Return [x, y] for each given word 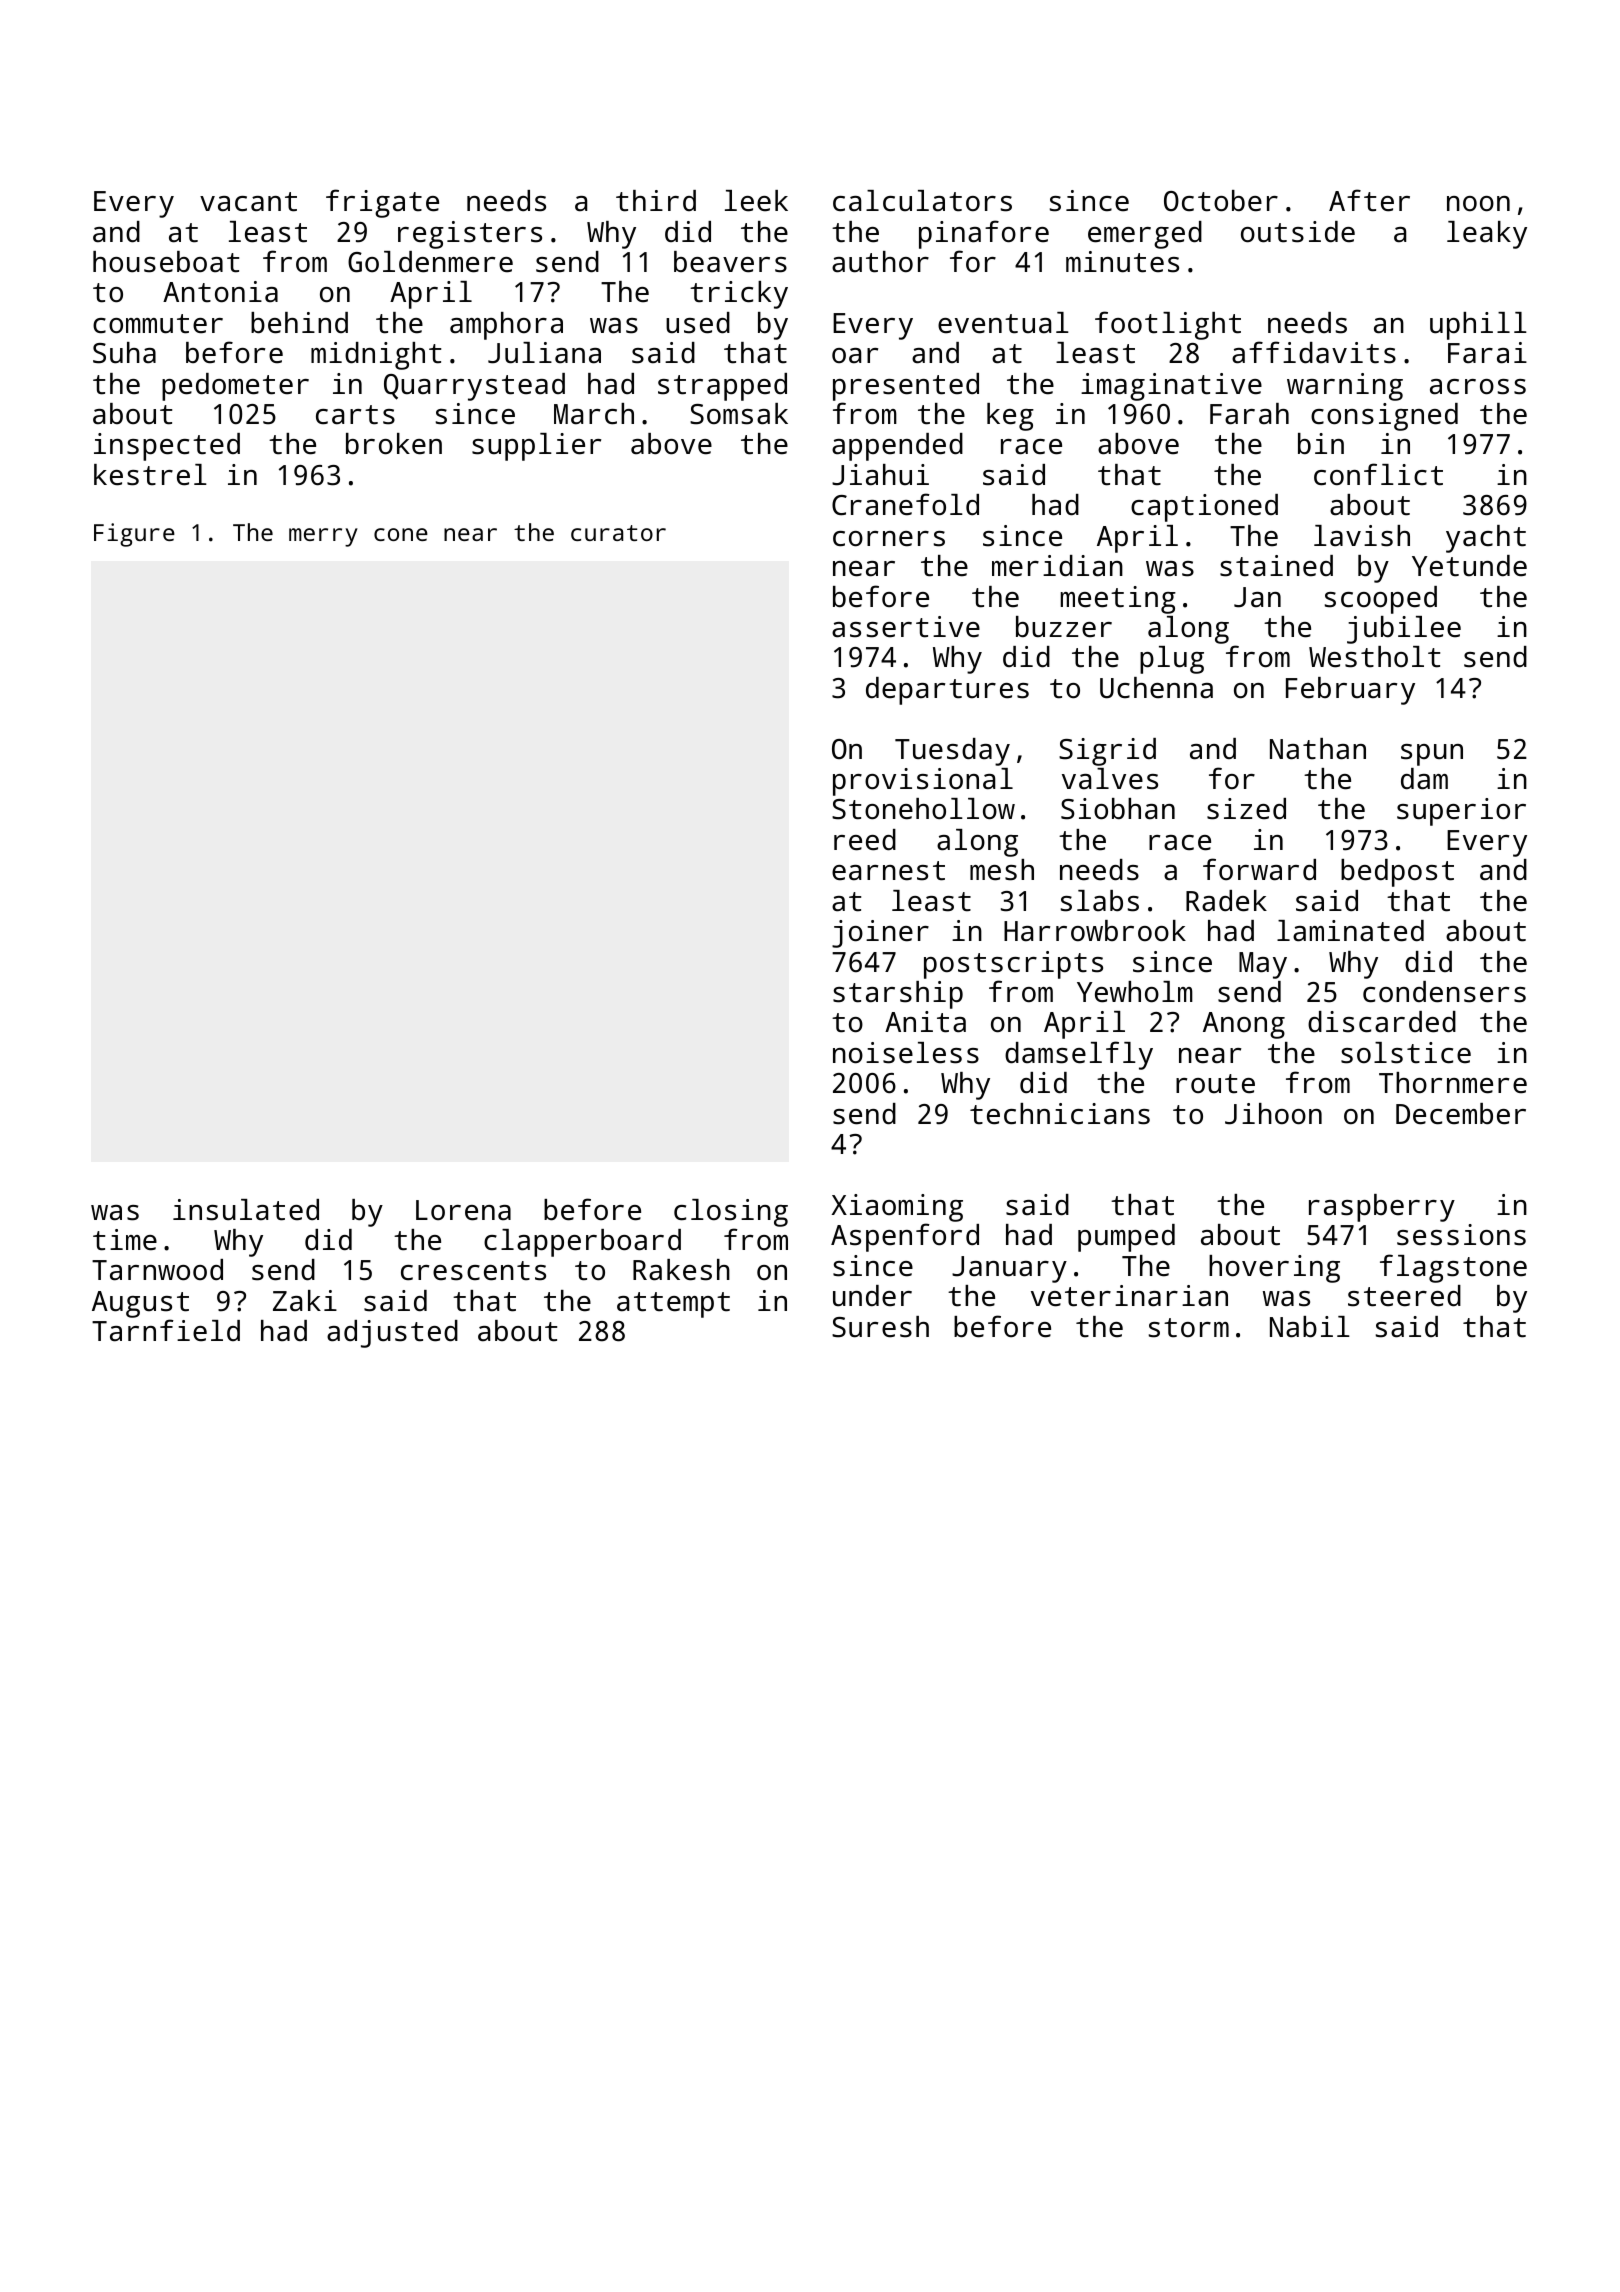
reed [865, 840]
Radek [1226, 901]
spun [1432, 755]
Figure [134, 535]
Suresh [880, 1327]
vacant [248, 202]
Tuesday [952, 752]
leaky [1487, 235]
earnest [888, 871]
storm [1189, 1328]
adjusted [392, 1334]
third [656, 201]
